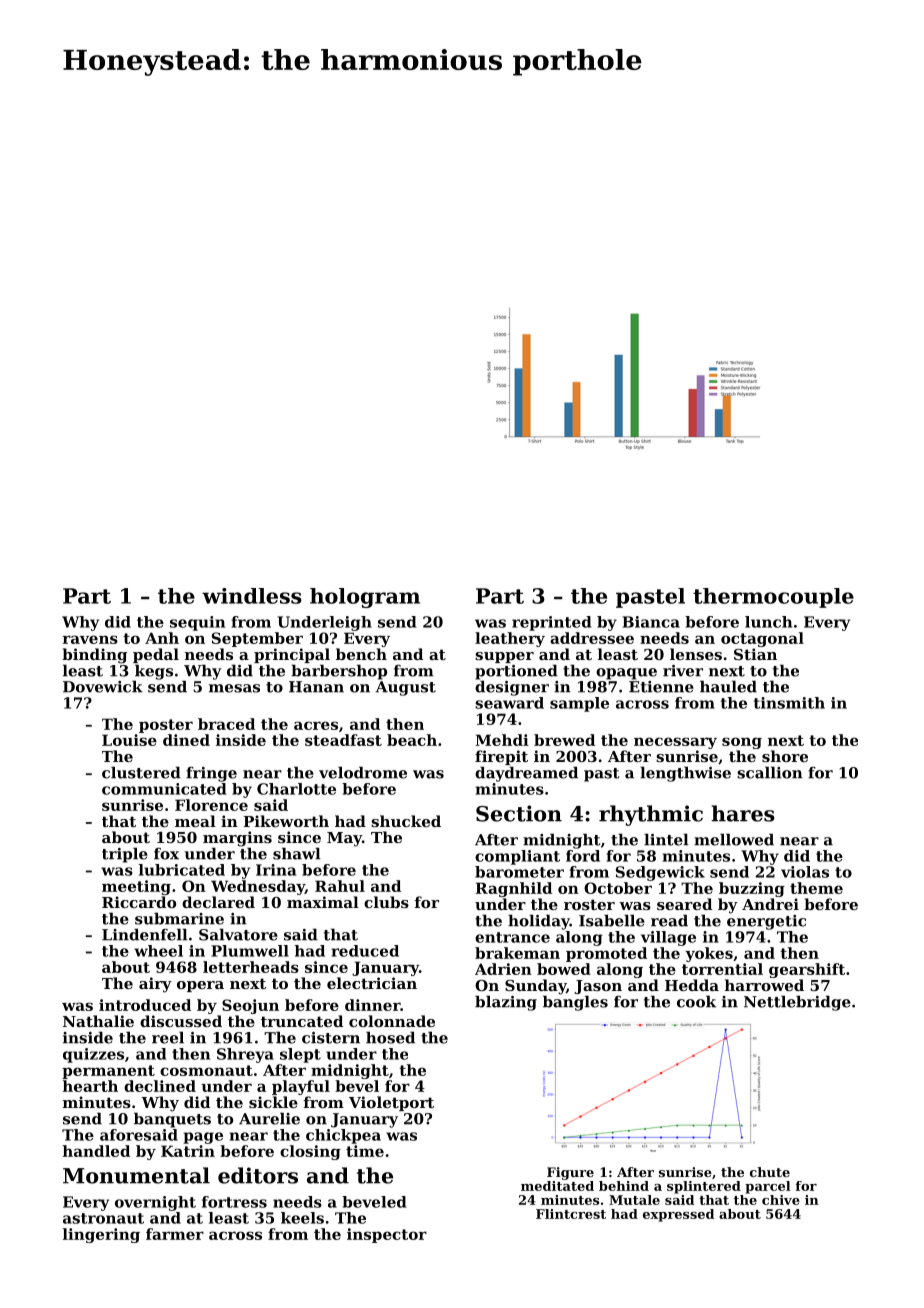 This image has height=1308, width=924. What do you see at coordinates (365, 598) in the image?
I see `hologram` at bounding box center [365, 598].
